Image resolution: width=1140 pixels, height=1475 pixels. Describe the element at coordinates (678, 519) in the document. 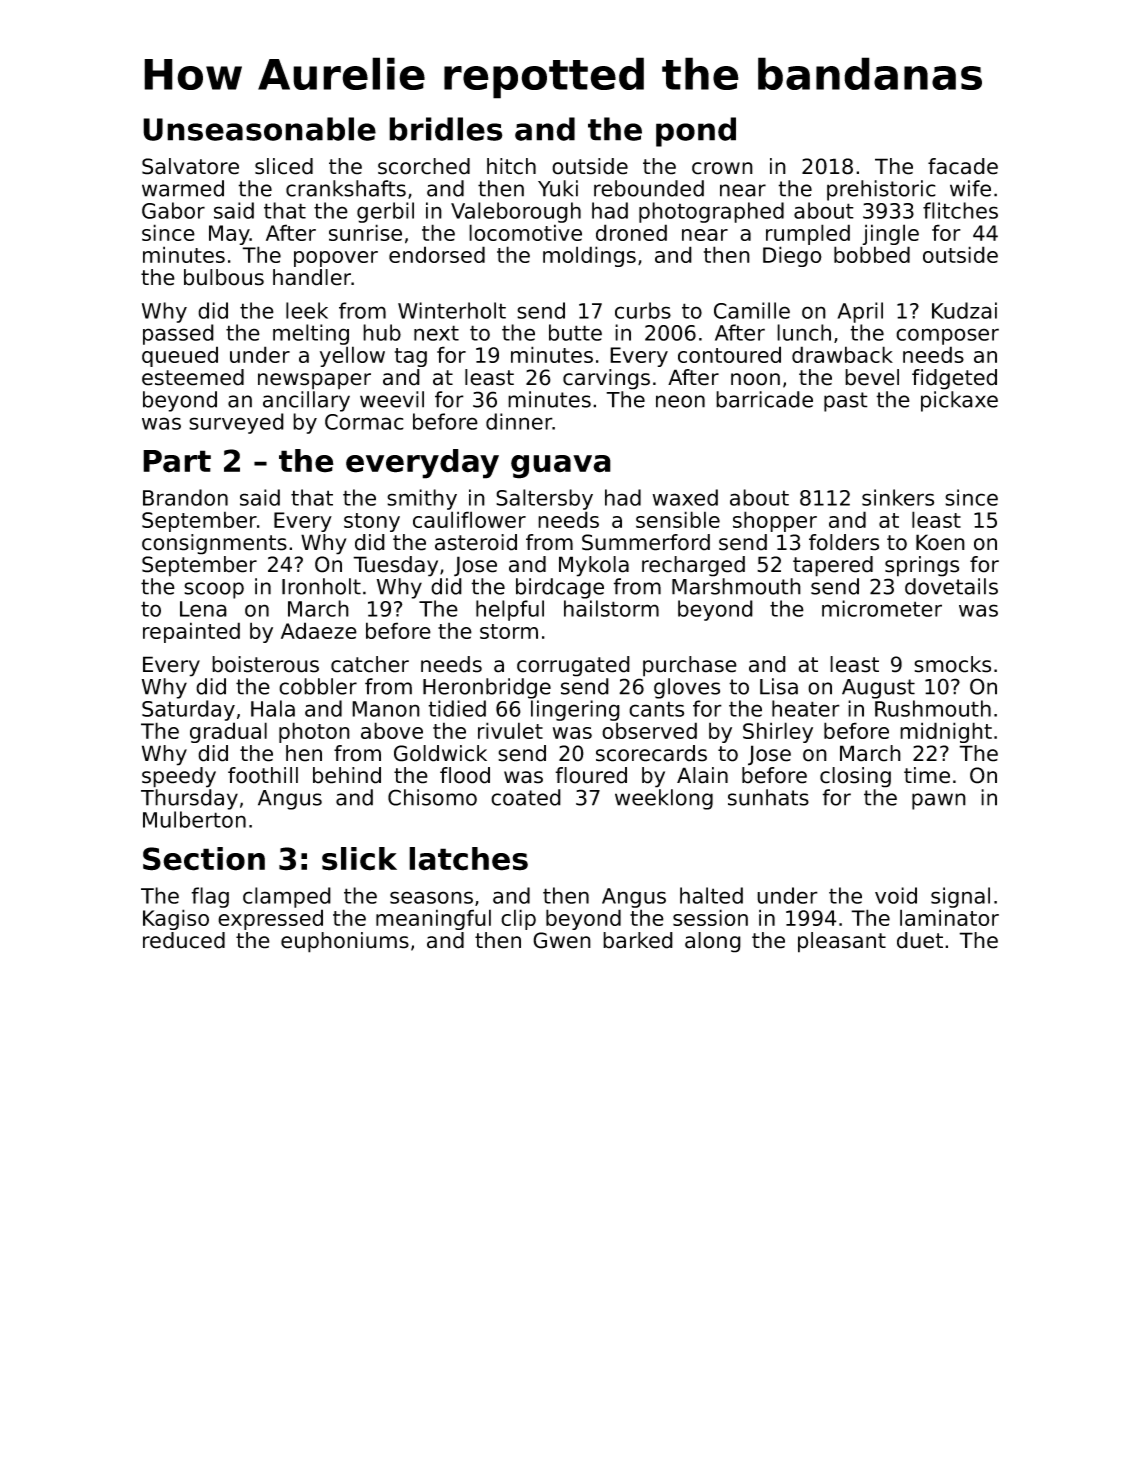

I see `sensible` at that location.
